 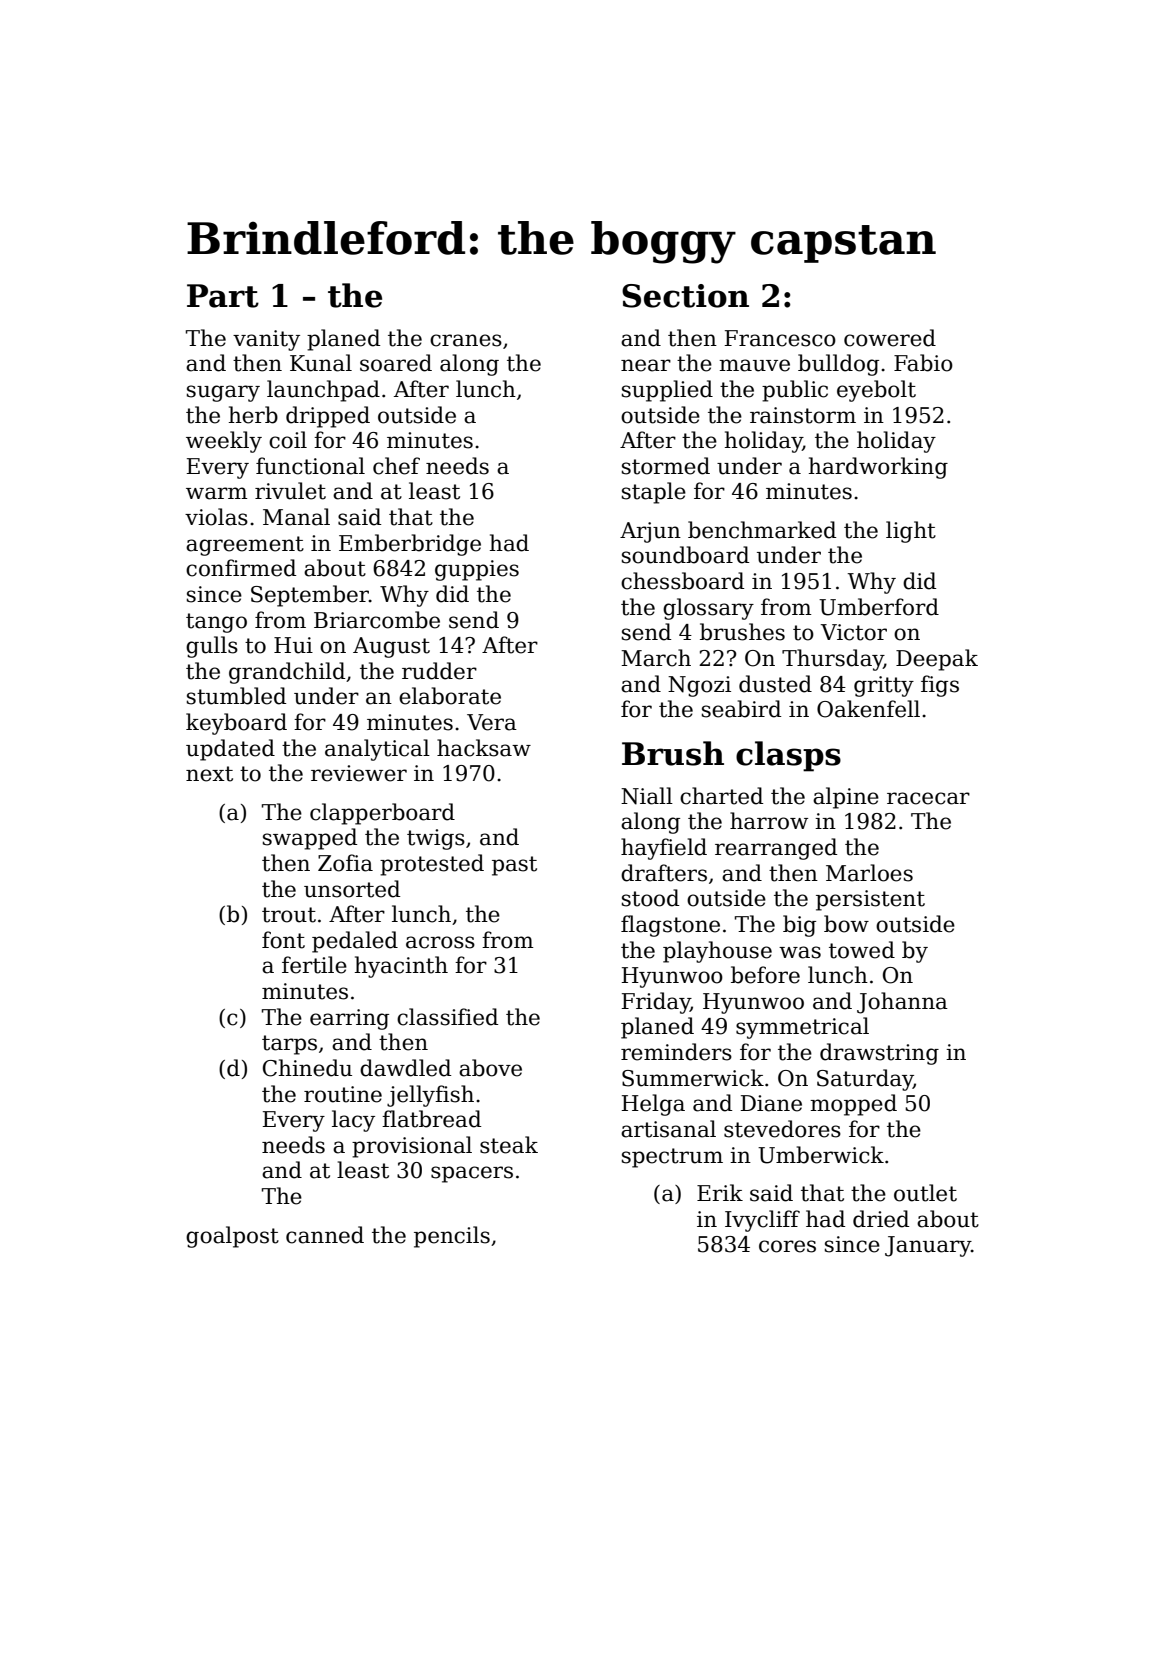 What do you see at coordinates (780, 338) in the document?
I see `Francesco` at bounding box center [780, 338].
